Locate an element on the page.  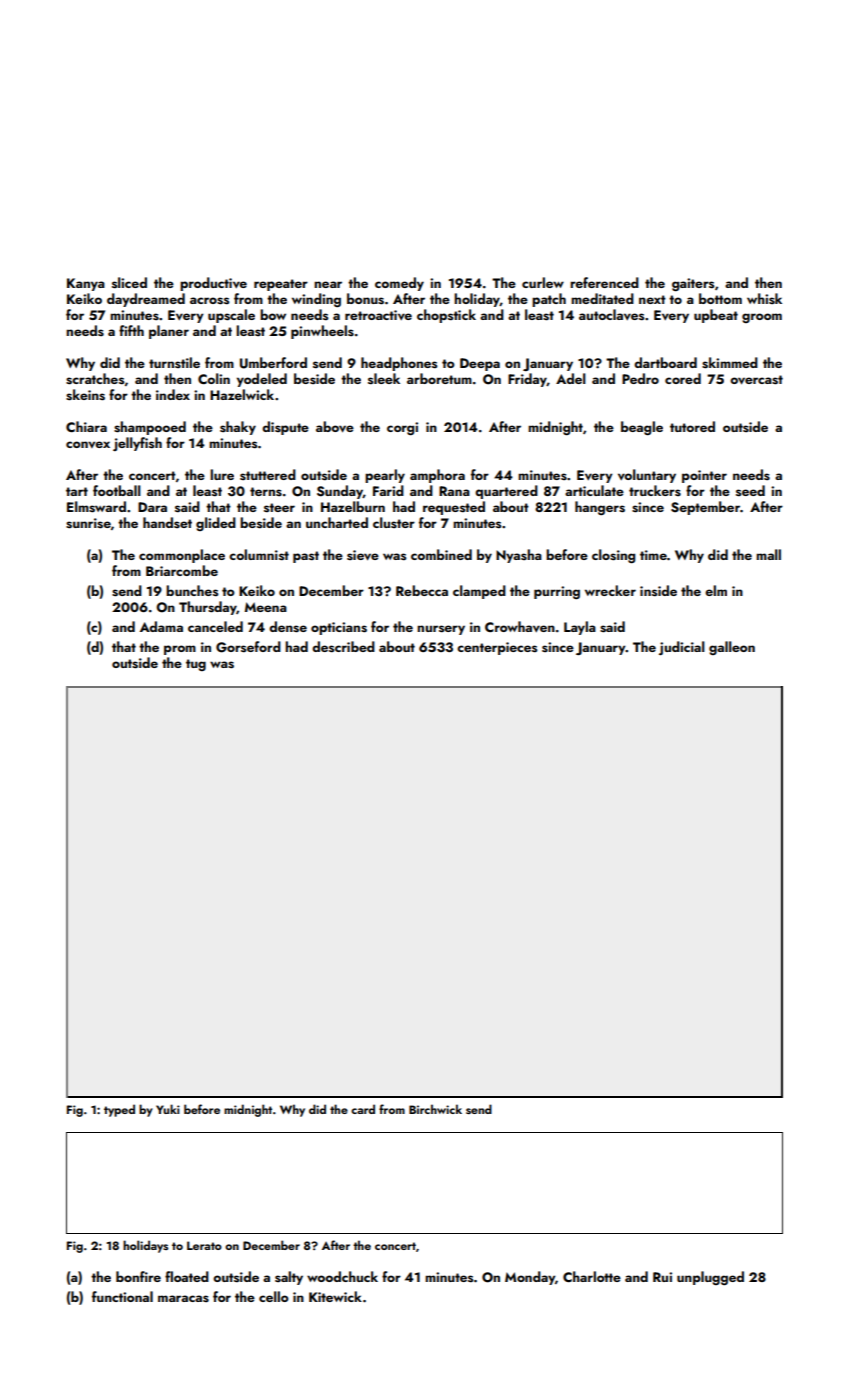
steer is located at coordinates (279, 507).
